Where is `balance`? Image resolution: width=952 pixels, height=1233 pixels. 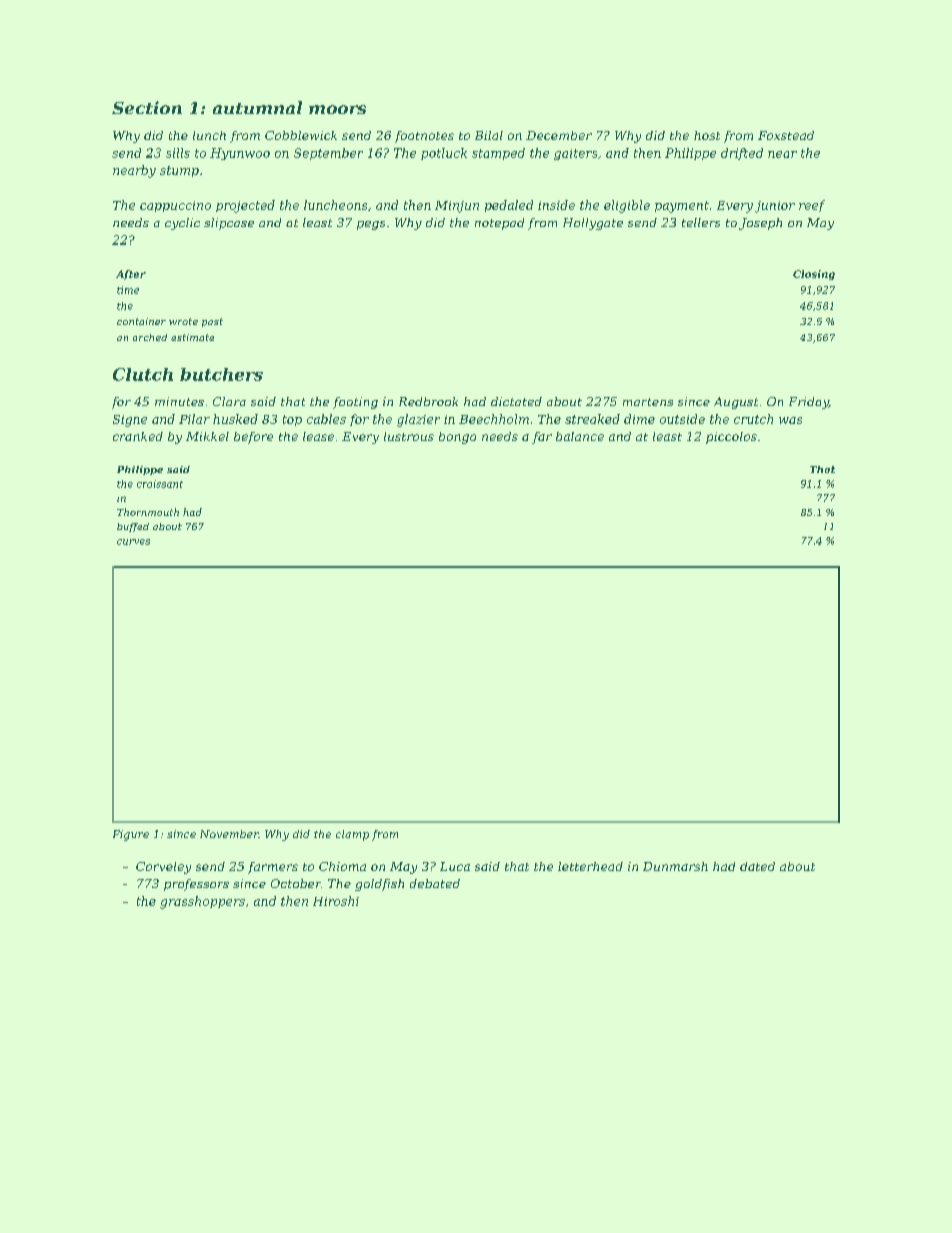 balance is located at coordinates (580, 436).
